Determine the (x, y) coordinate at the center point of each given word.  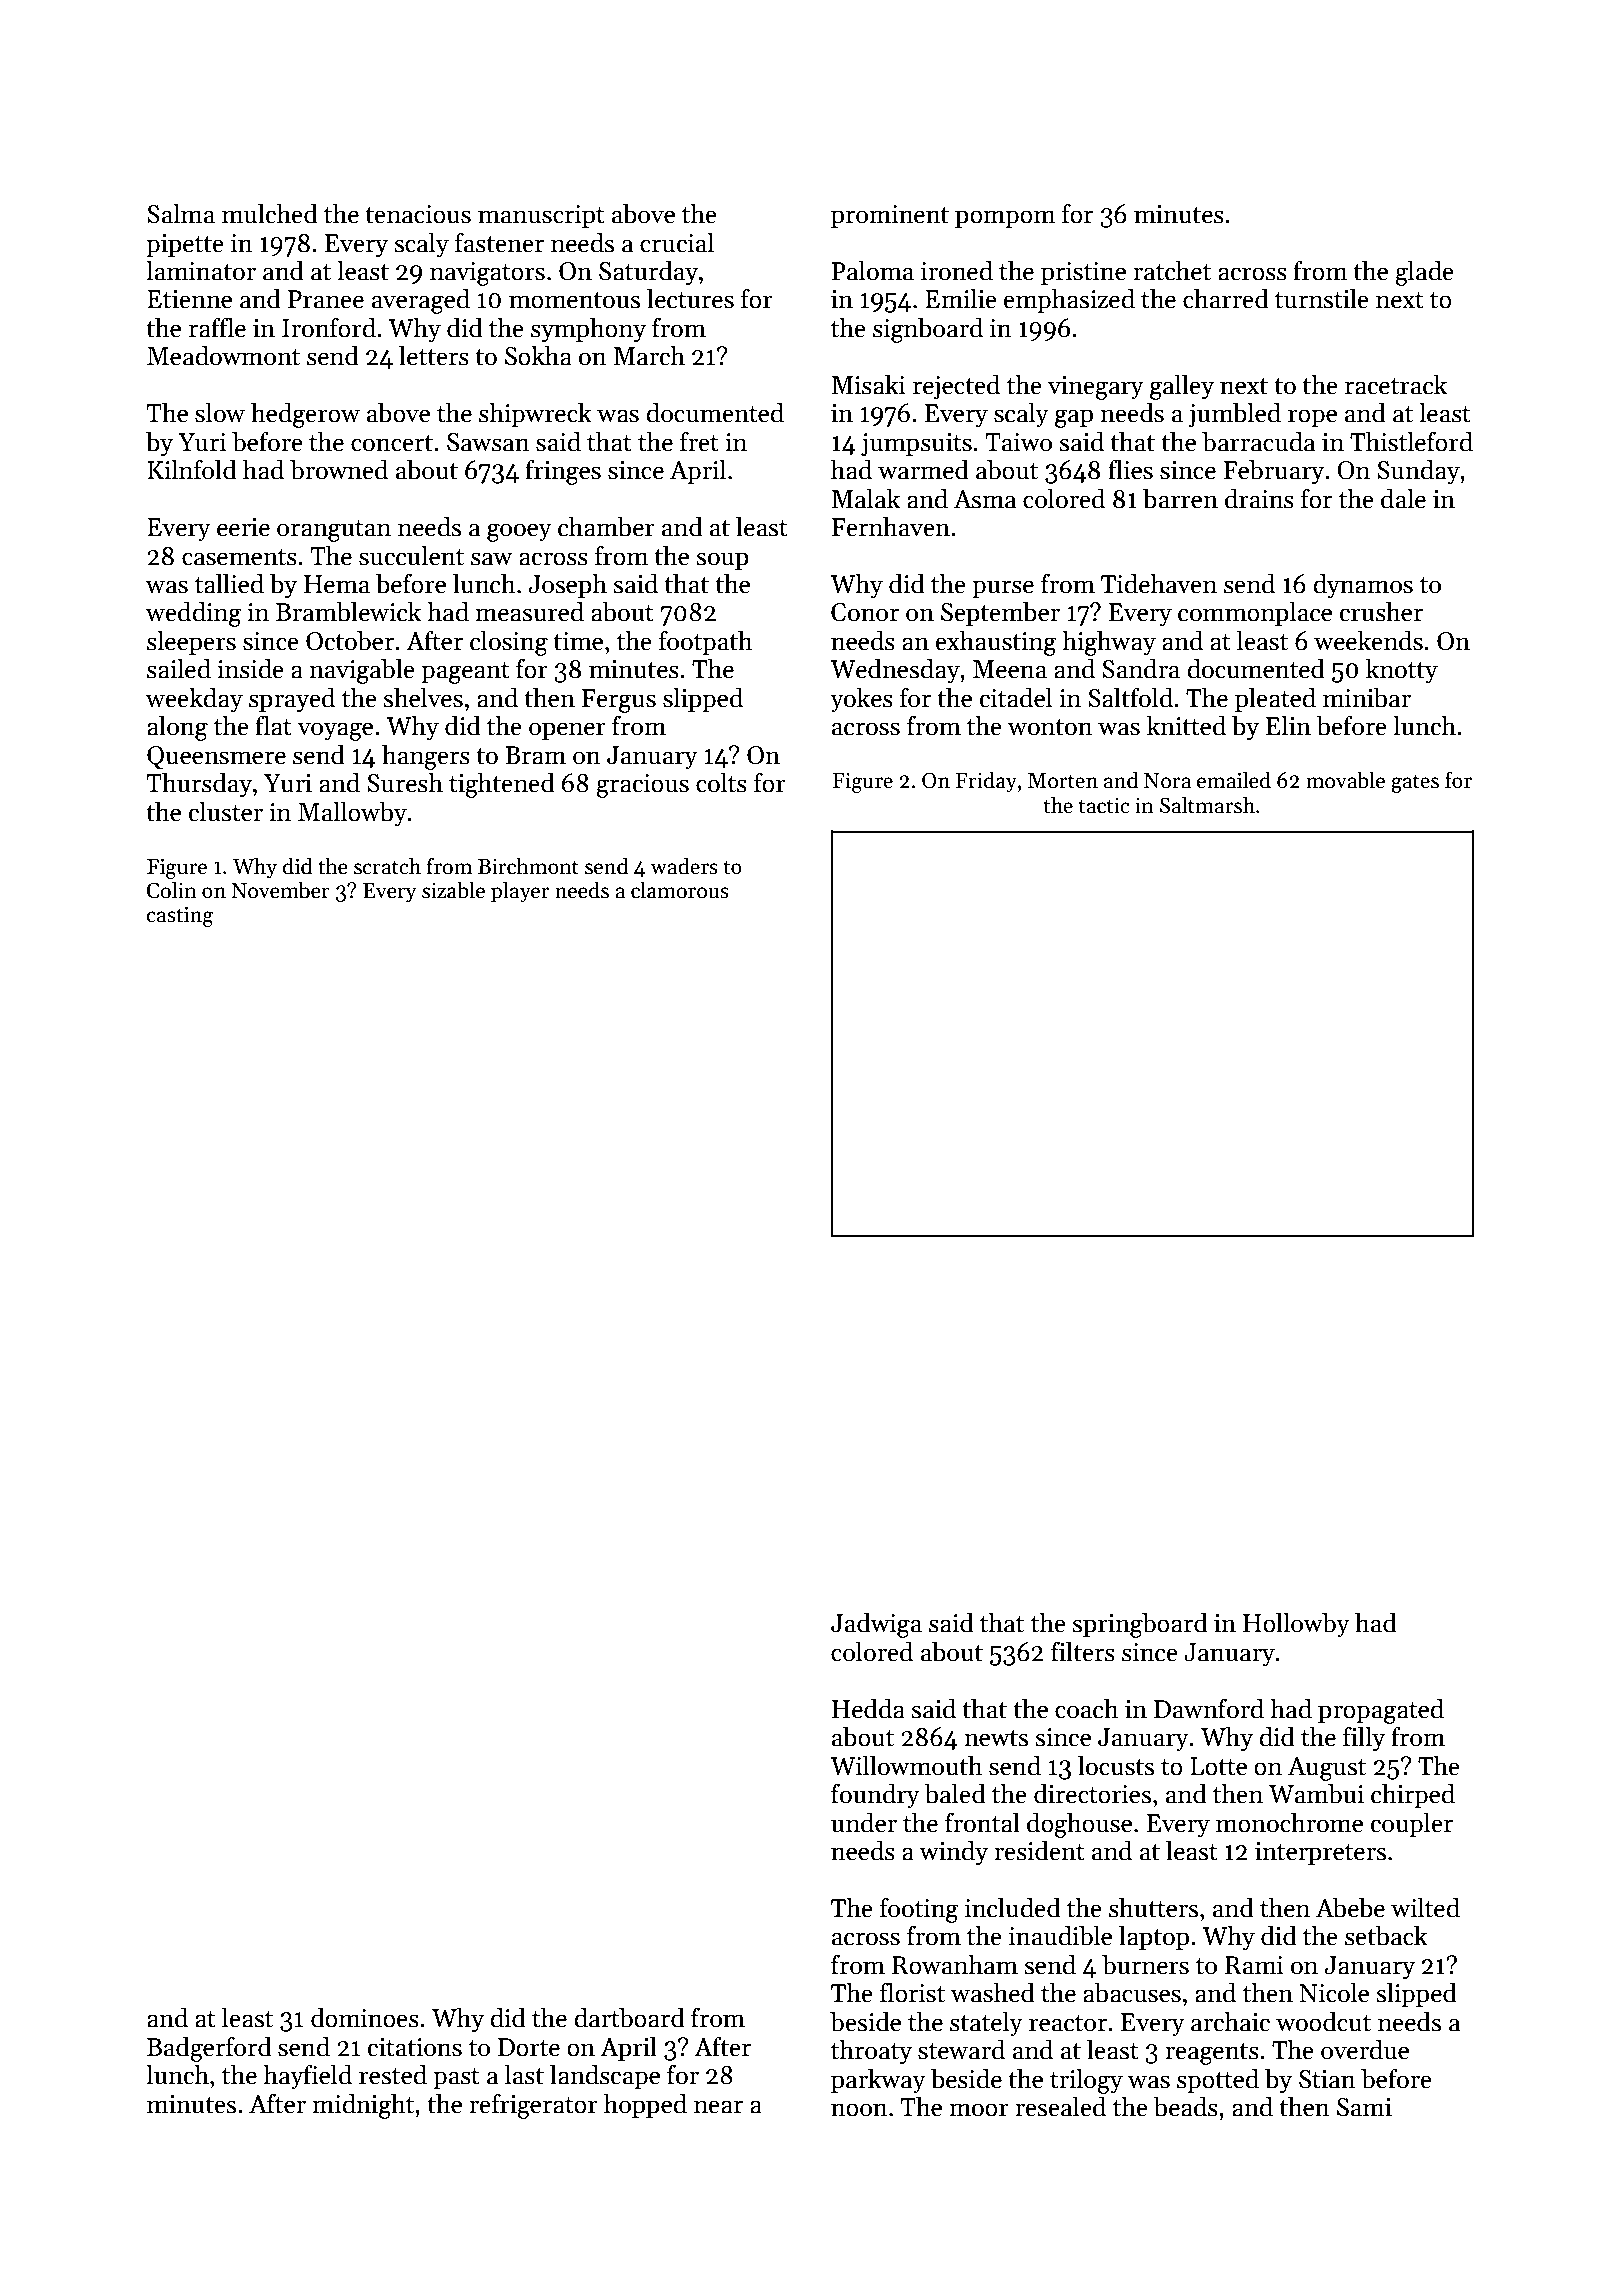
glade (1424, 273)
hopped (645, 2105)
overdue (1365, 2049)
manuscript (541, 216)
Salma (181, 213)
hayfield (307, 2077)
